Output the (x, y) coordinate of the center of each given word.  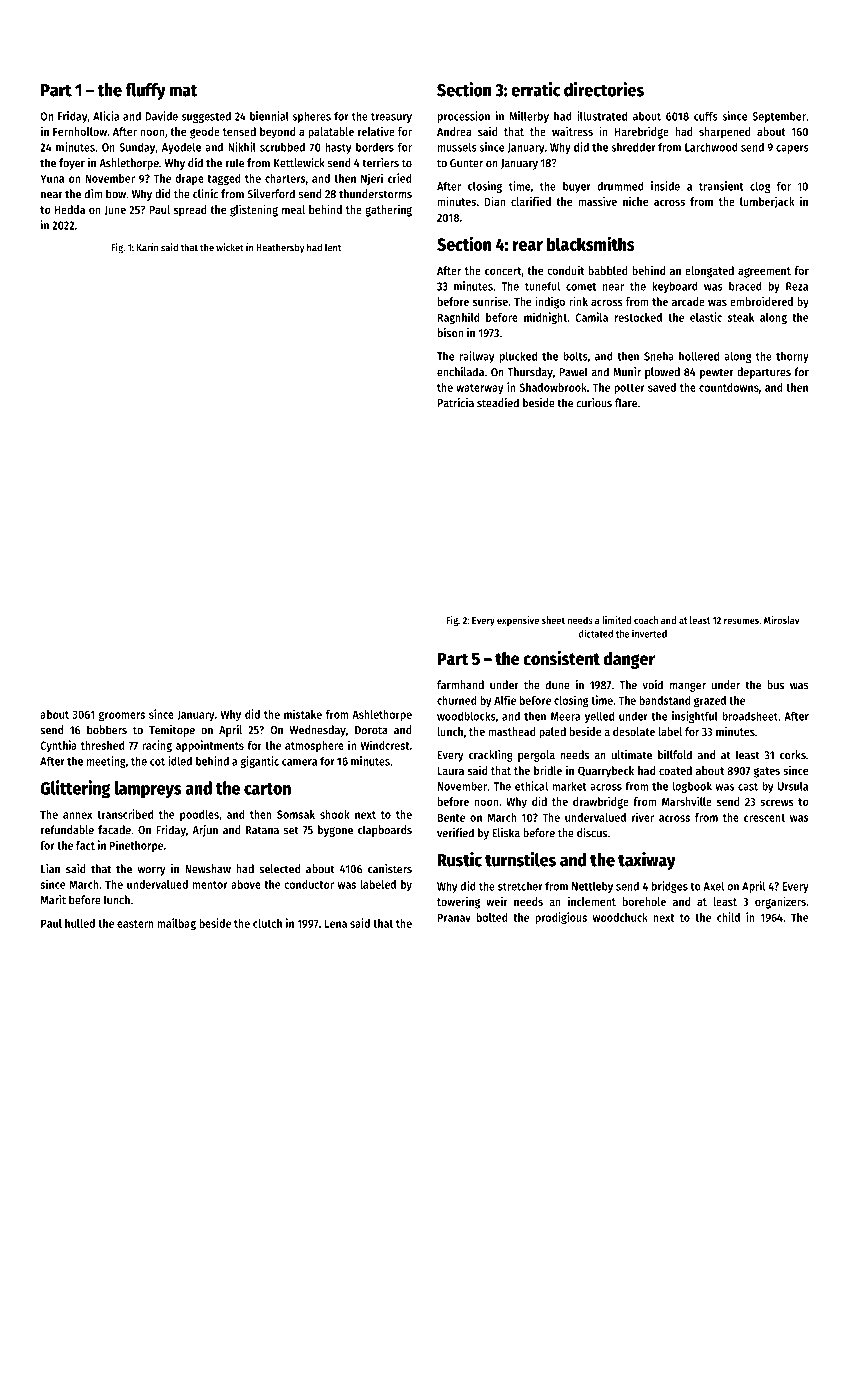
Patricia (456, 403)
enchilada (460, 372)
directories (604, 89)
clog (760, 187)
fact (85, 845)
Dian (495, 201)
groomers (122, 717)
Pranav (454, 917)
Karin (147, 247)
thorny (792, 357)
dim (93, 194)
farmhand (460, 685)
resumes (741, 621)
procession (464, 117)
